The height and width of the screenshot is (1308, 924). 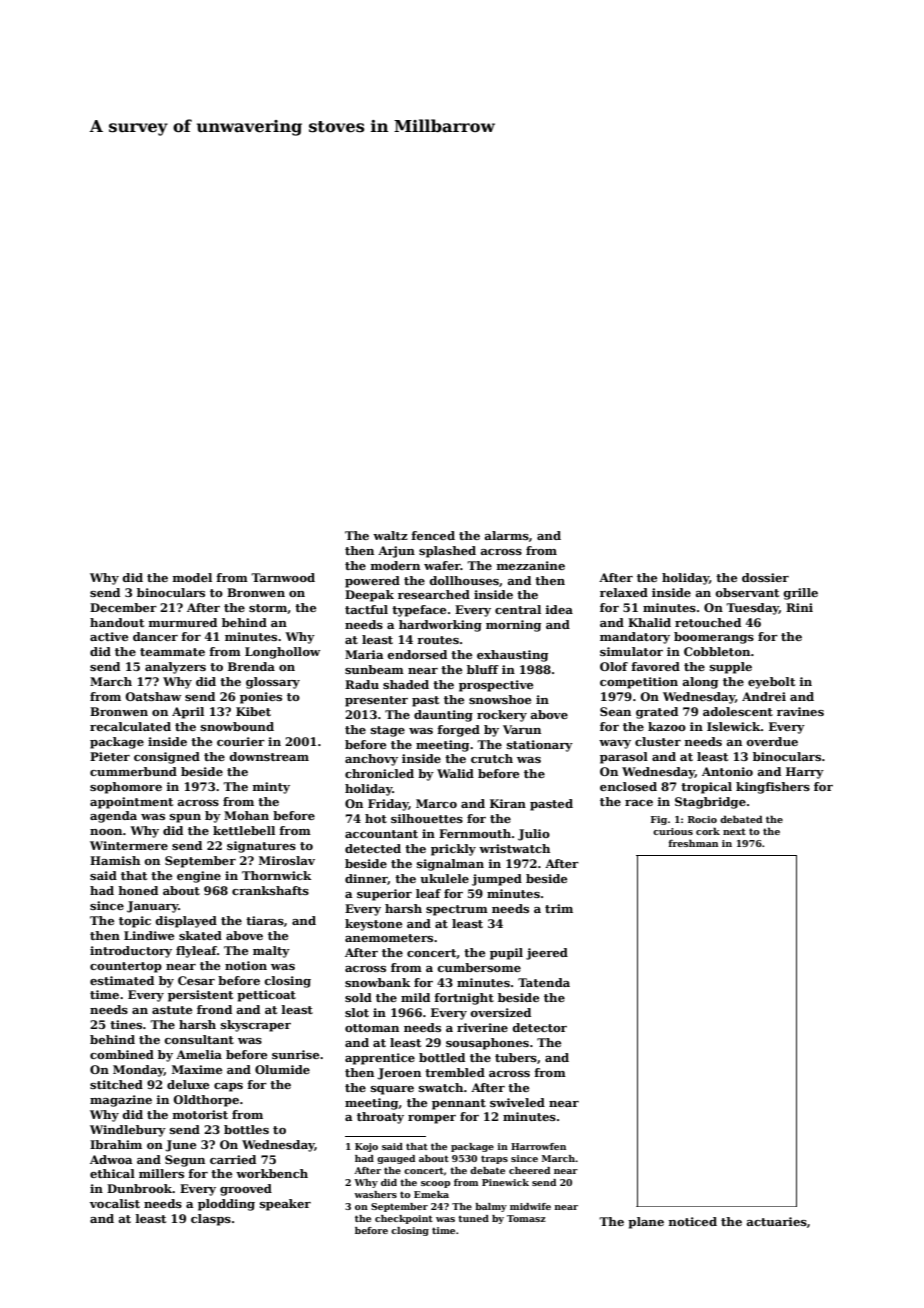 I want to click on detector, so click(x=540, y=1027).
